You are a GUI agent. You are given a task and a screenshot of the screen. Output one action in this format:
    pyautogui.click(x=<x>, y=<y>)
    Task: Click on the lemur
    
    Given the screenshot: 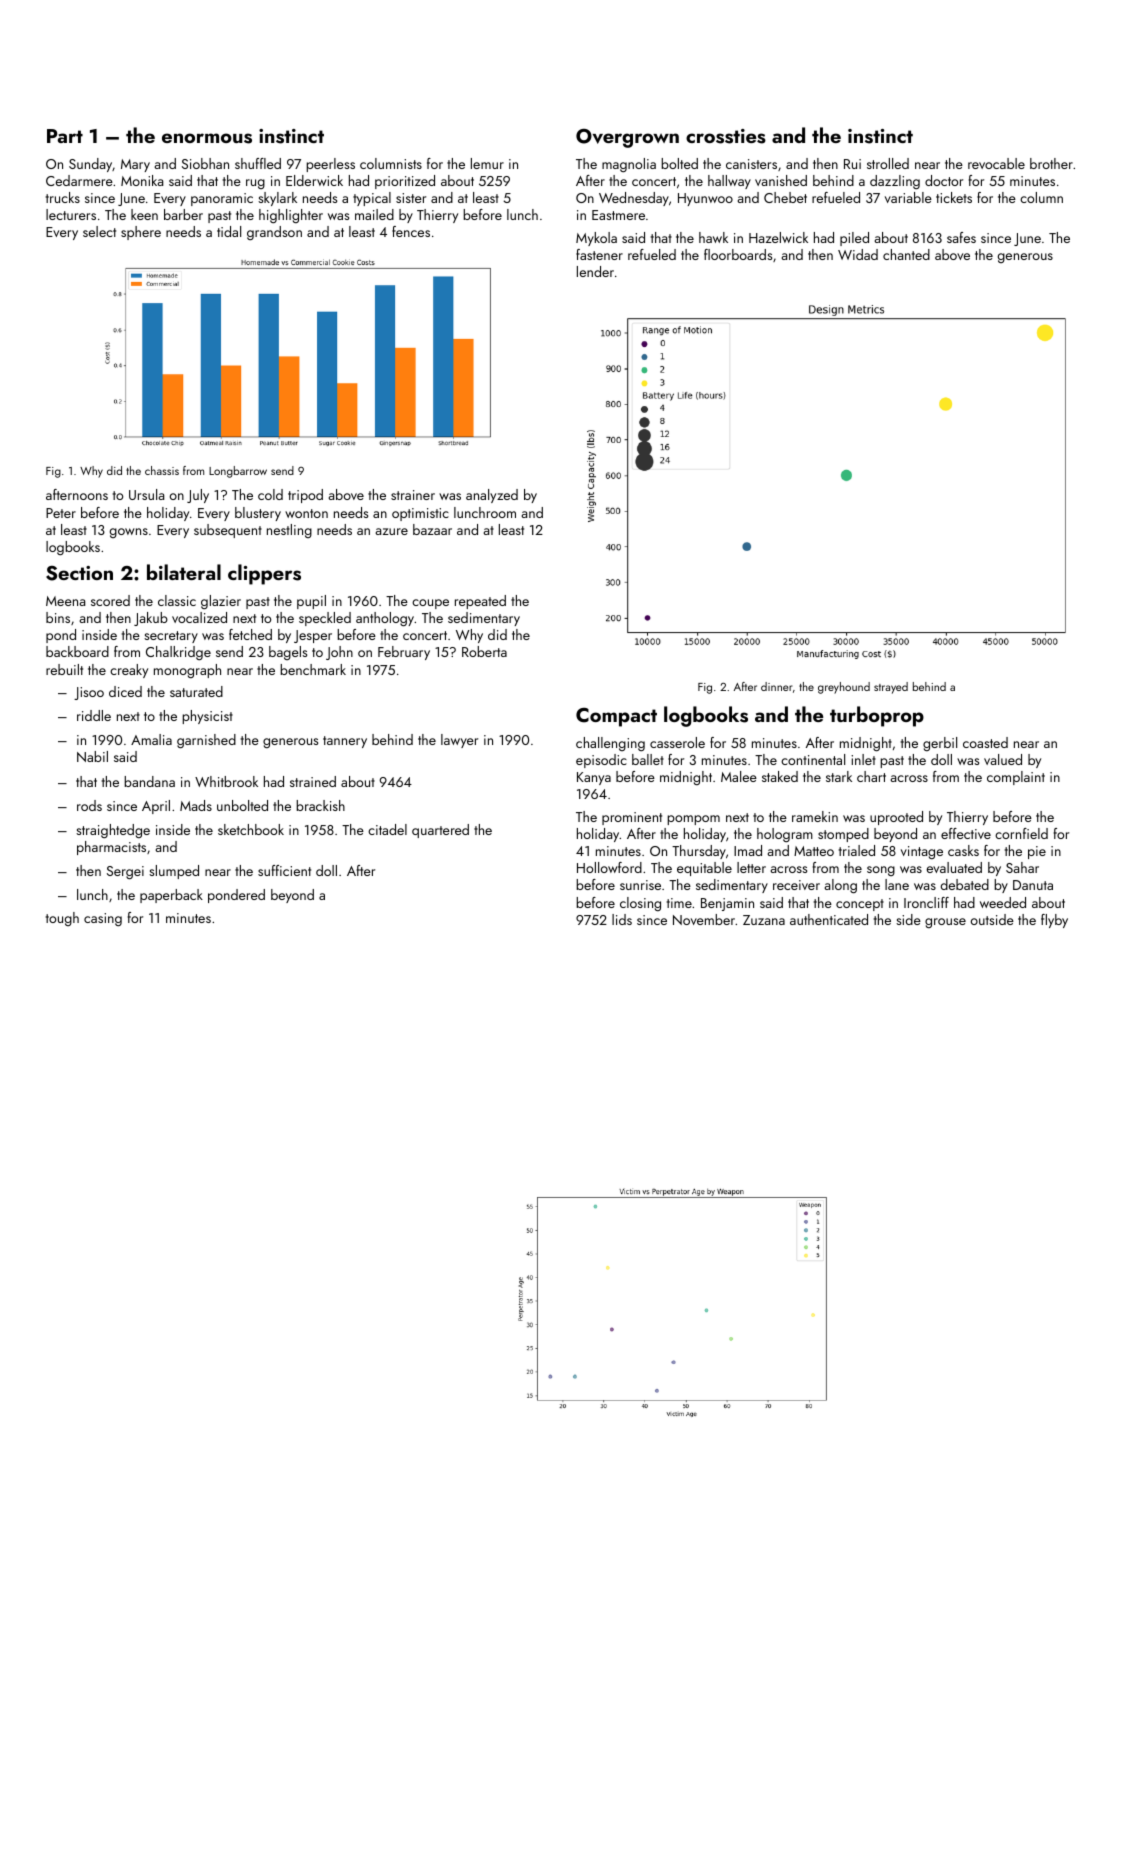 What is the action you would take?
    pyautogui.click(x=487, y=163)
